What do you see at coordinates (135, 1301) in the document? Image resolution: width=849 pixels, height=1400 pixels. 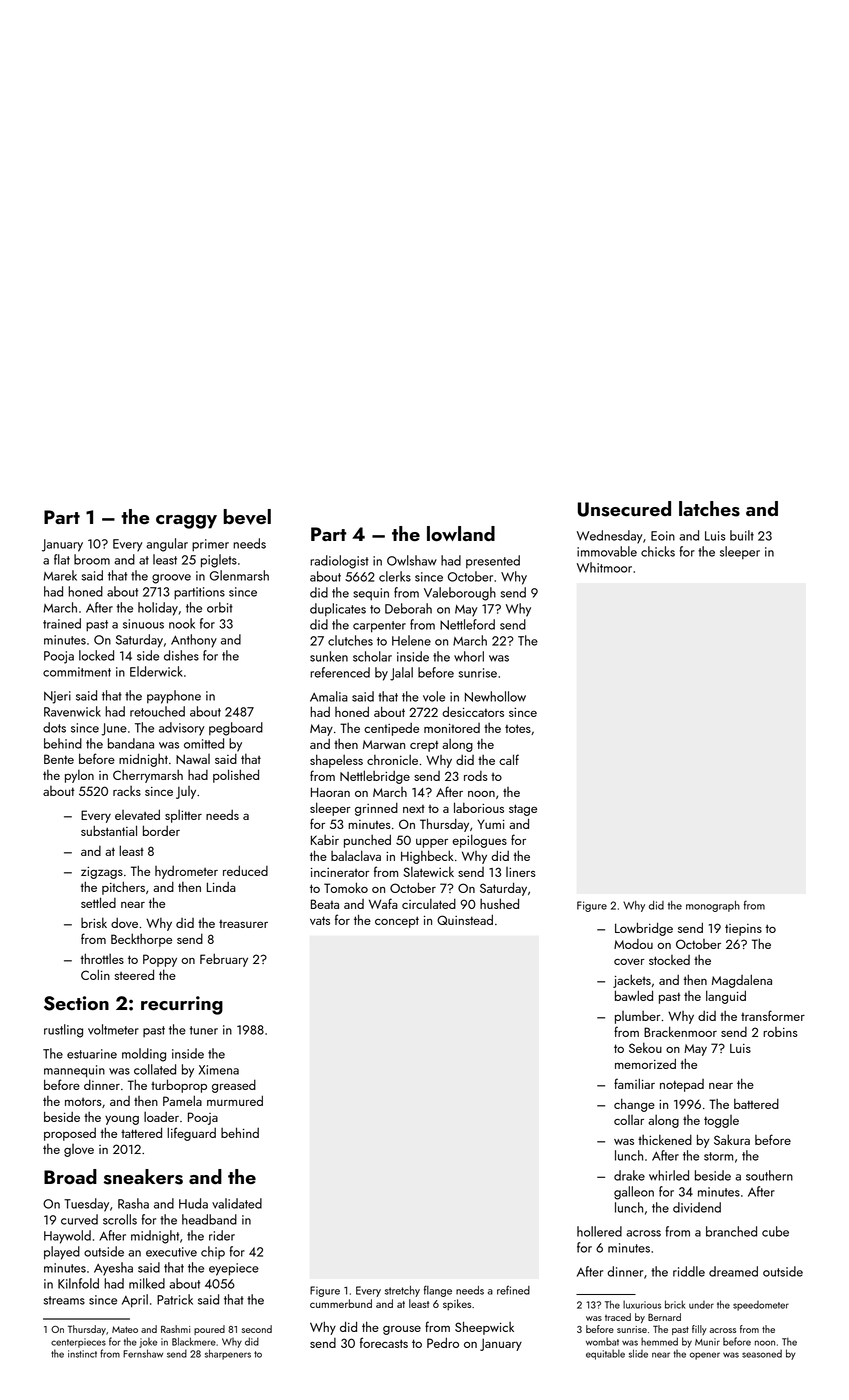 I see `April` at bounding box center [135, 1301].
